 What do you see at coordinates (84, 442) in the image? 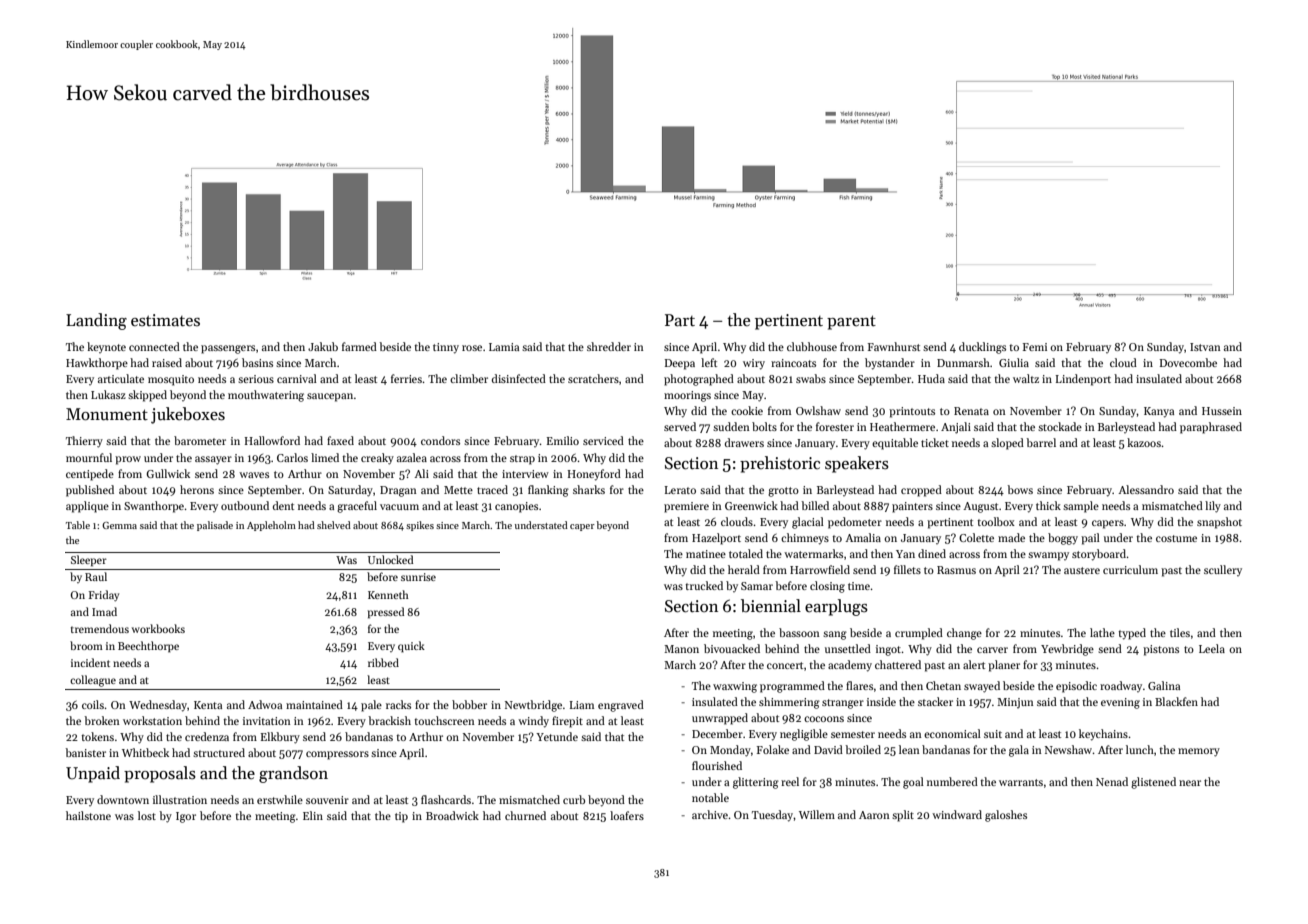
I see `Thierry` at bounding box center [84, 442].
